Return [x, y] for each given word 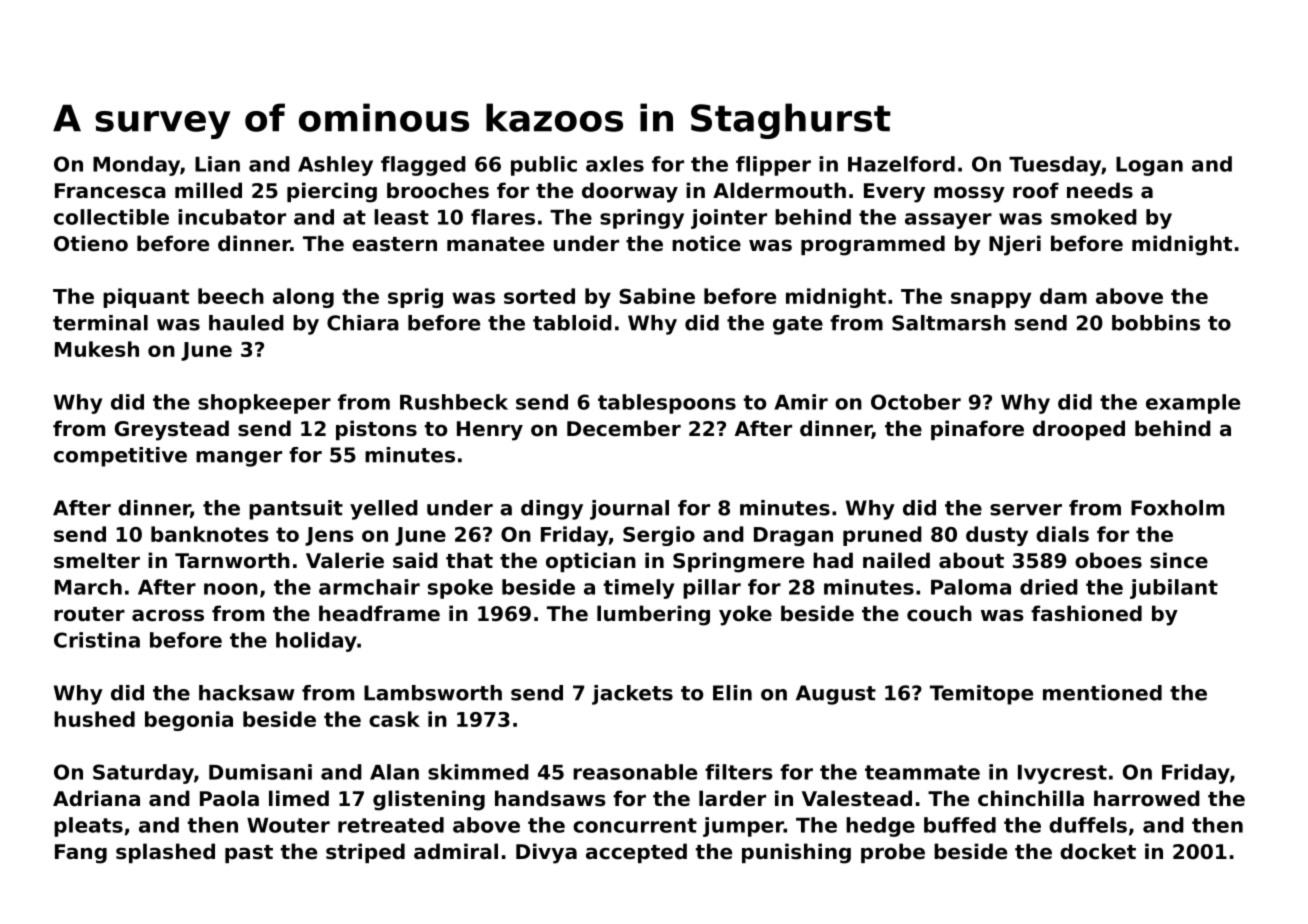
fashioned [1086, 613]
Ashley [335, 166]
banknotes [210, 534]
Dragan [793, 536]
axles [615, 164]
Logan [1149, 166]
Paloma [971, 587]
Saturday [143, 774]
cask [394, 719]
